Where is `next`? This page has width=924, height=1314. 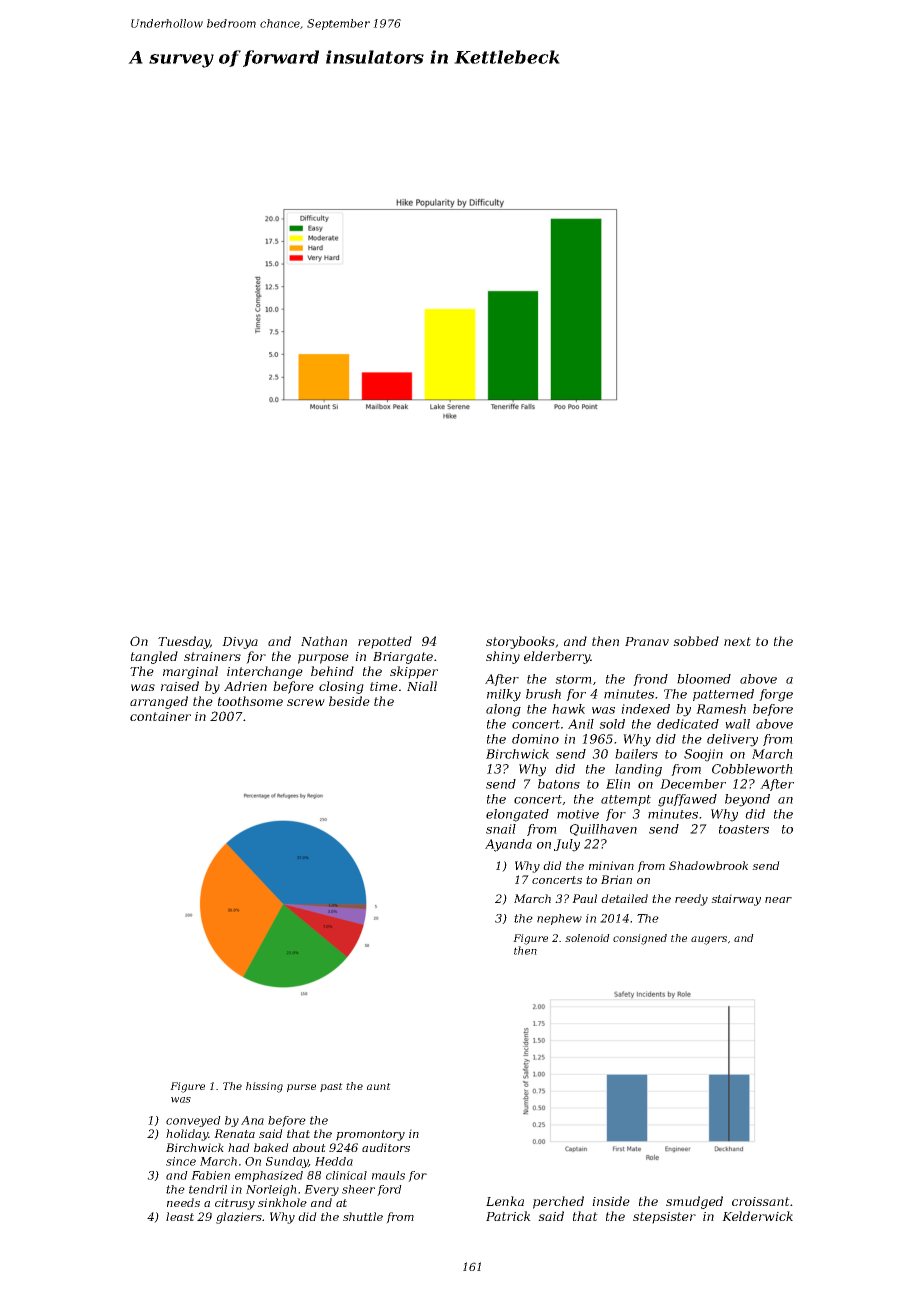
next is located at coordinates (737, 641).
